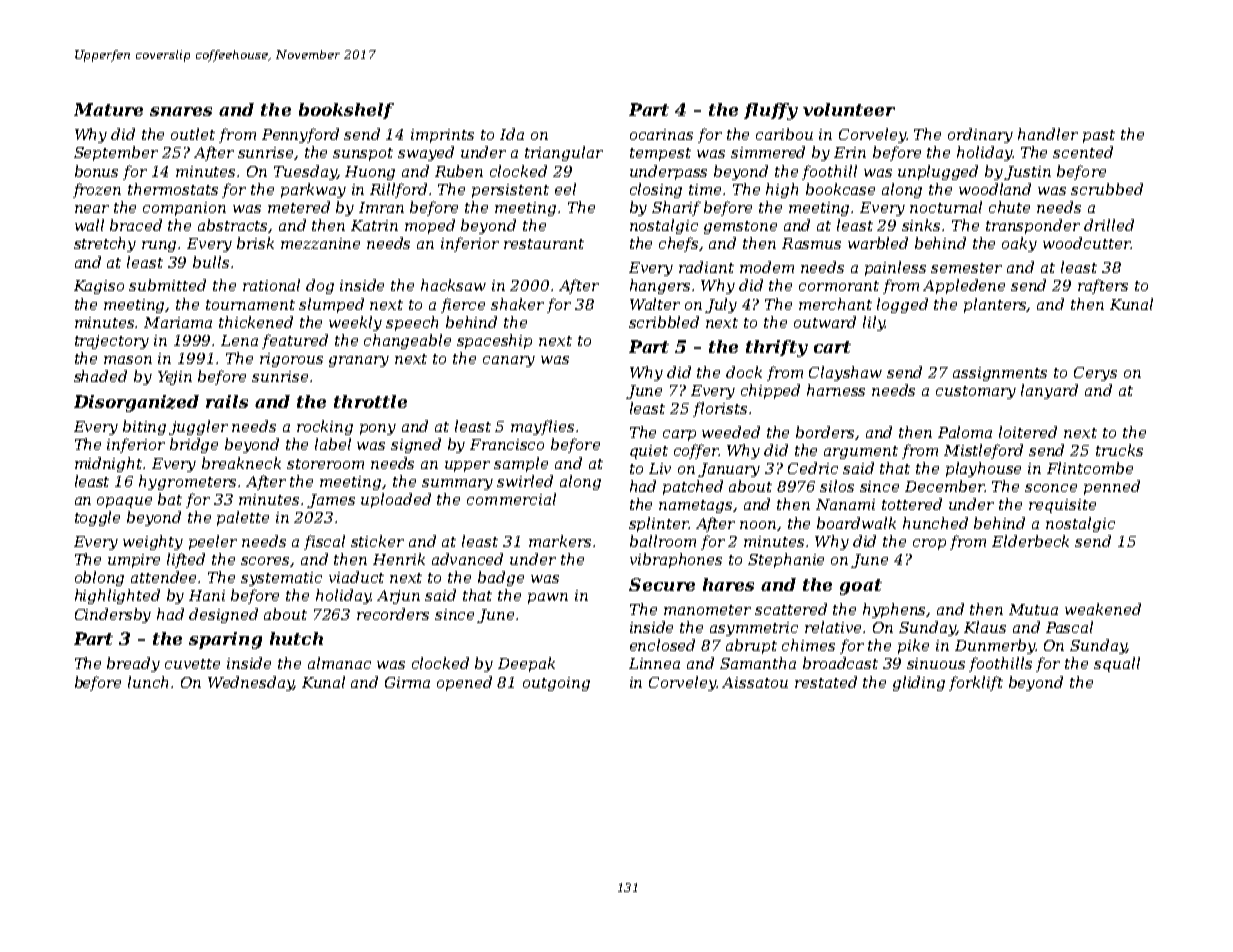  Describe the element at coordinates (840, 189) in the image. I see `bookcase` at that location.
